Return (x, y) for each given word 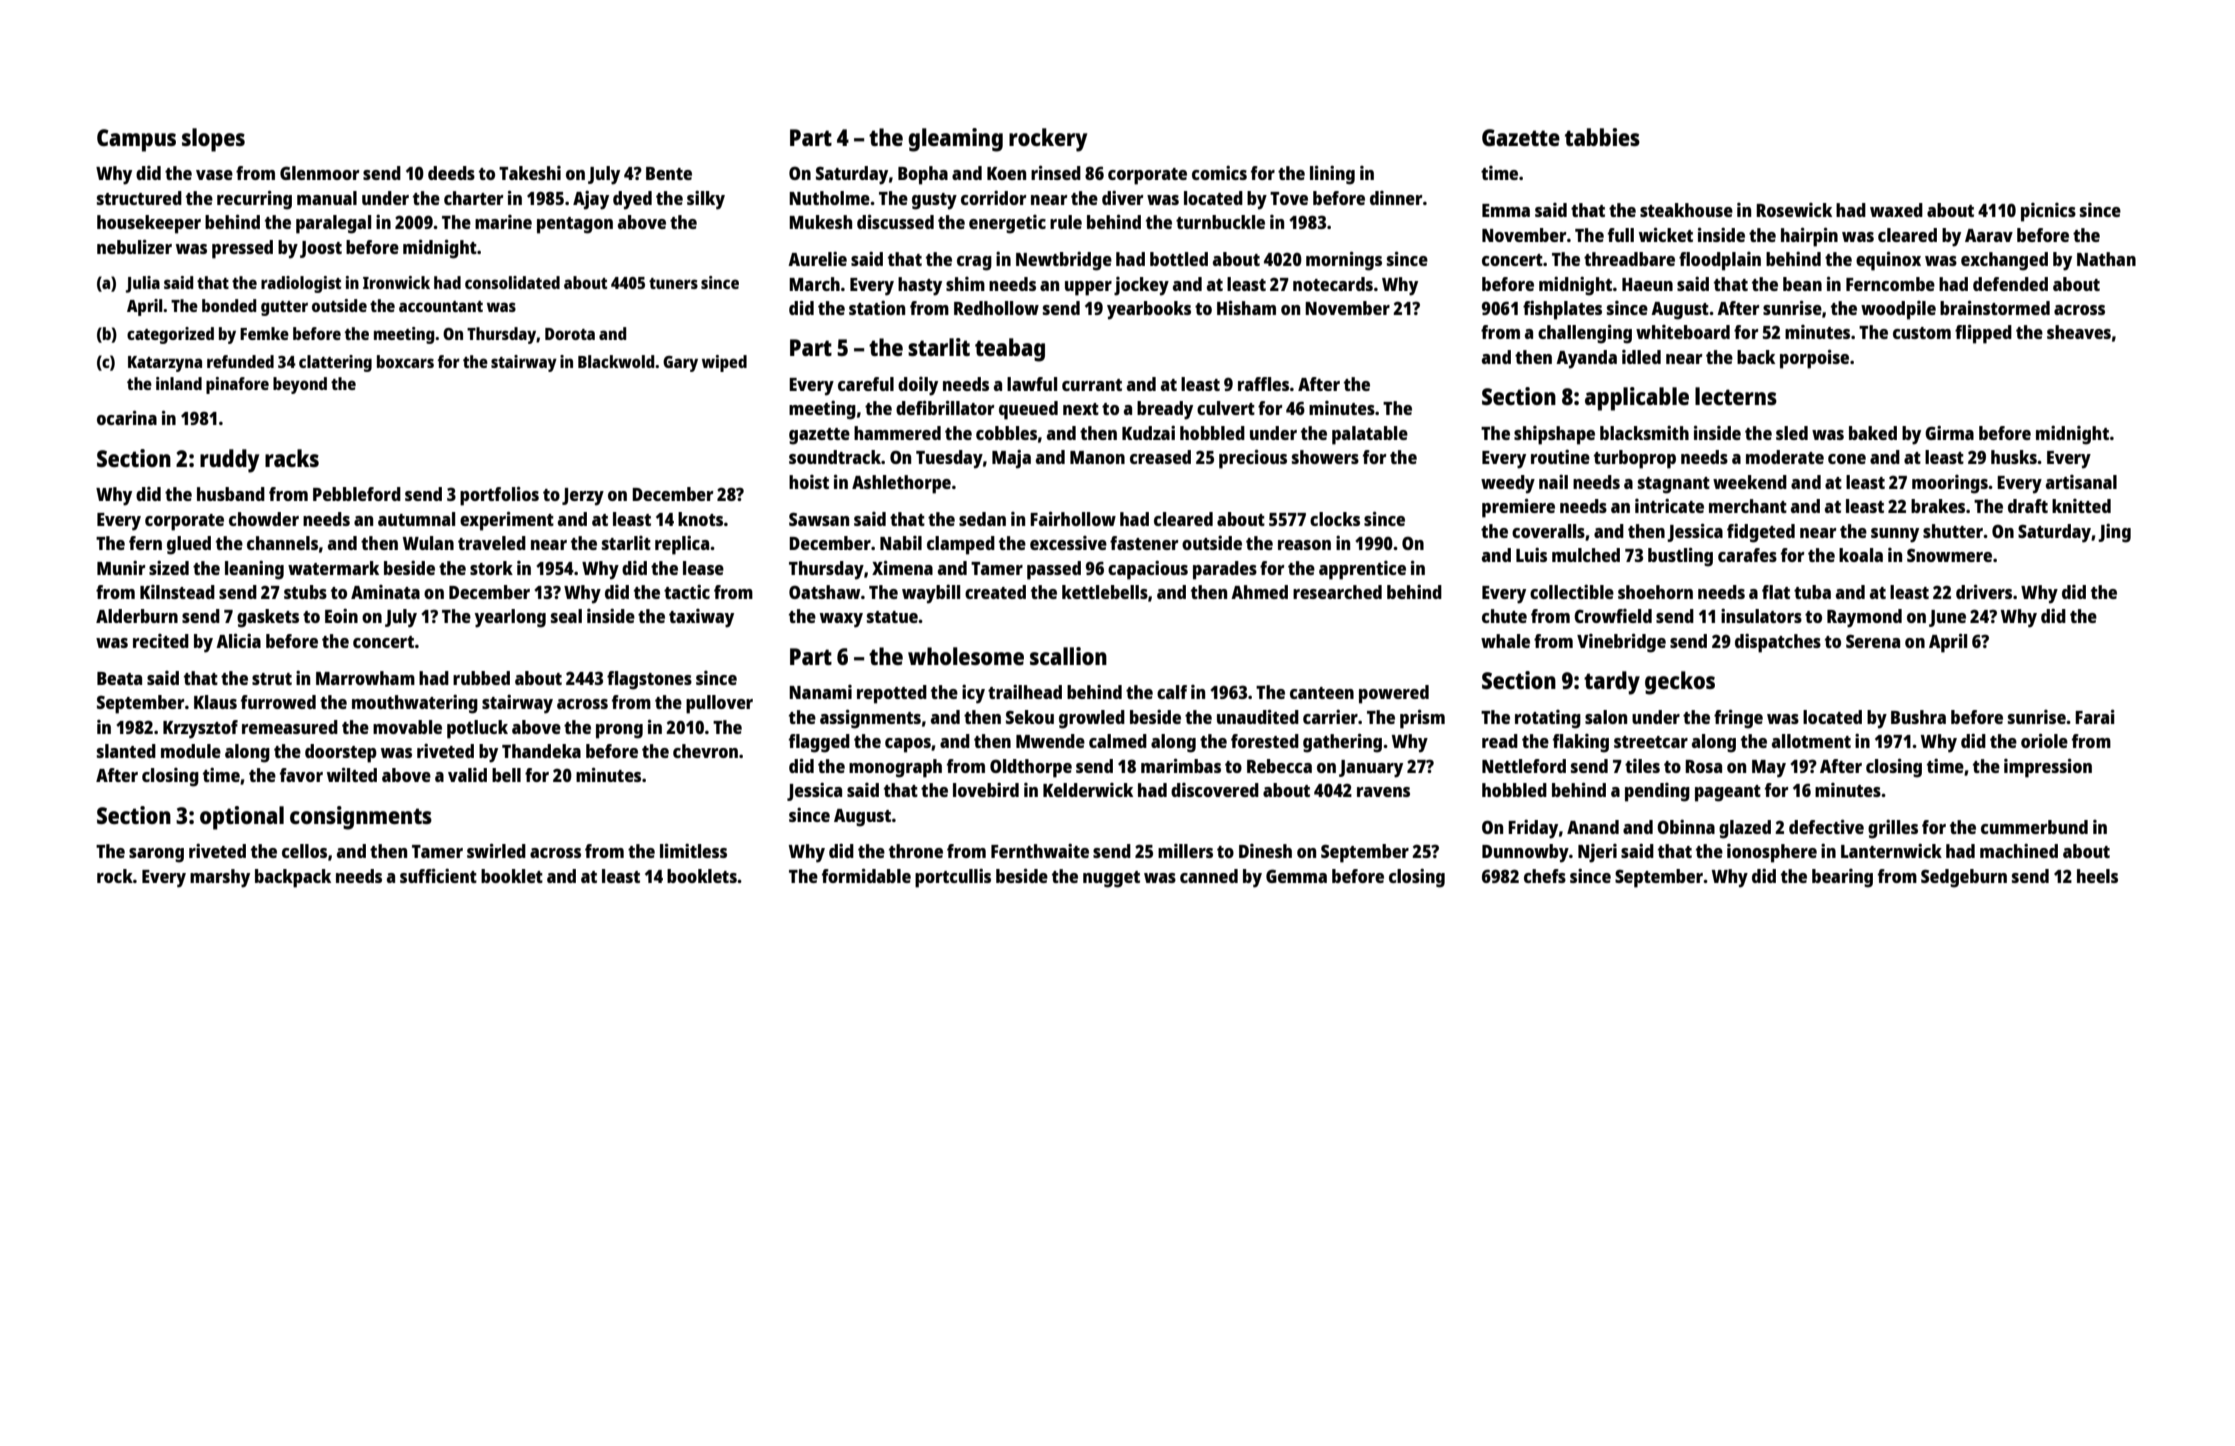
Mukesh (820, 222)
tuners (673, 283)
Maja (1011, 459)
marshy (220, 878)
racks (292, 458)
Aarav (1989, 235)
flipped (1983, 334)
